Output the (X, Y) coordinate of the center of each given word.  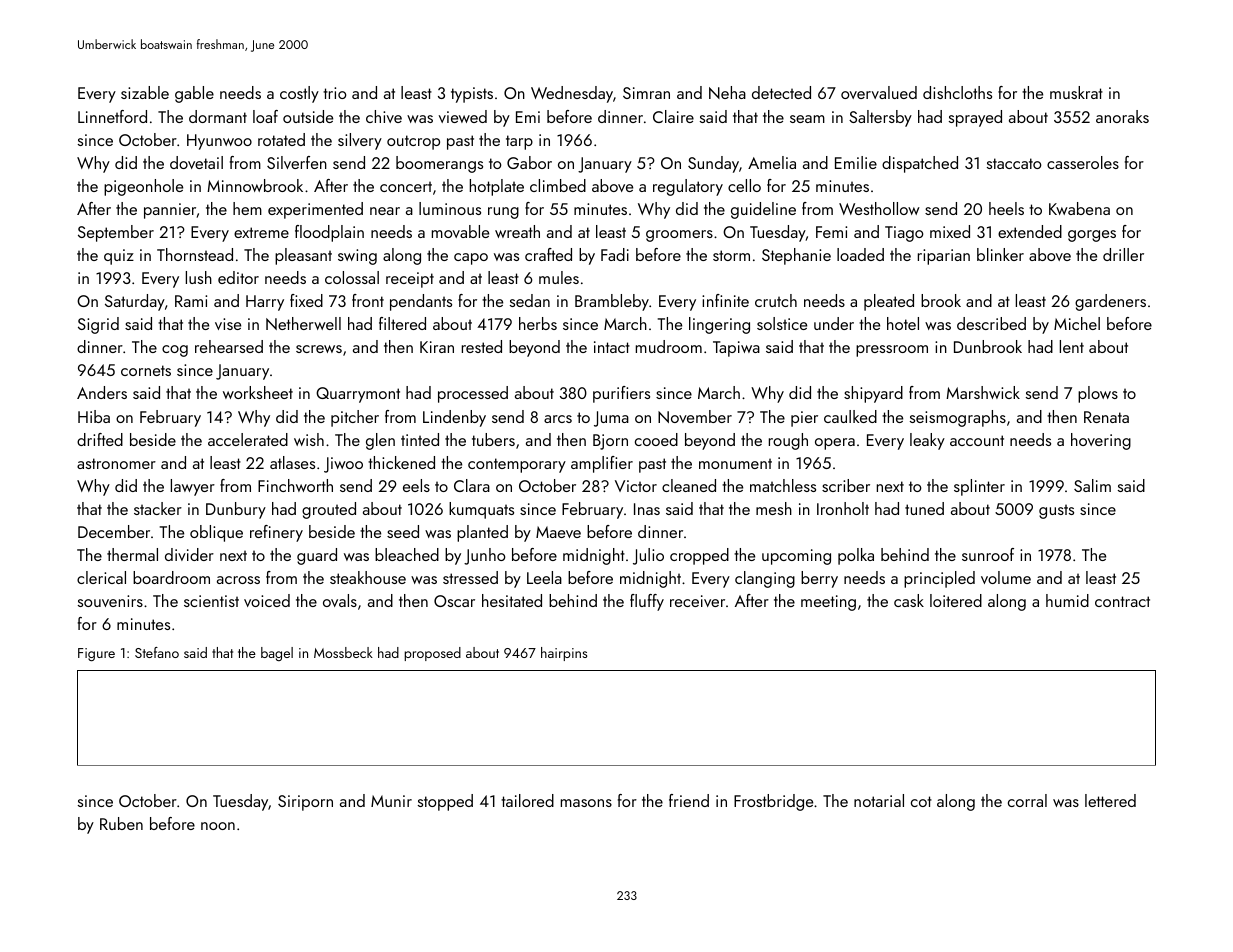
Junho (485, 556)
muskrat (1076, 92)
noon (218, 826)
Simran (646, 93)
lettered (1110, 800)
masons (586, 803)
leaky (927, 441)
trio (335, 93)
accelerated (248, 439)
